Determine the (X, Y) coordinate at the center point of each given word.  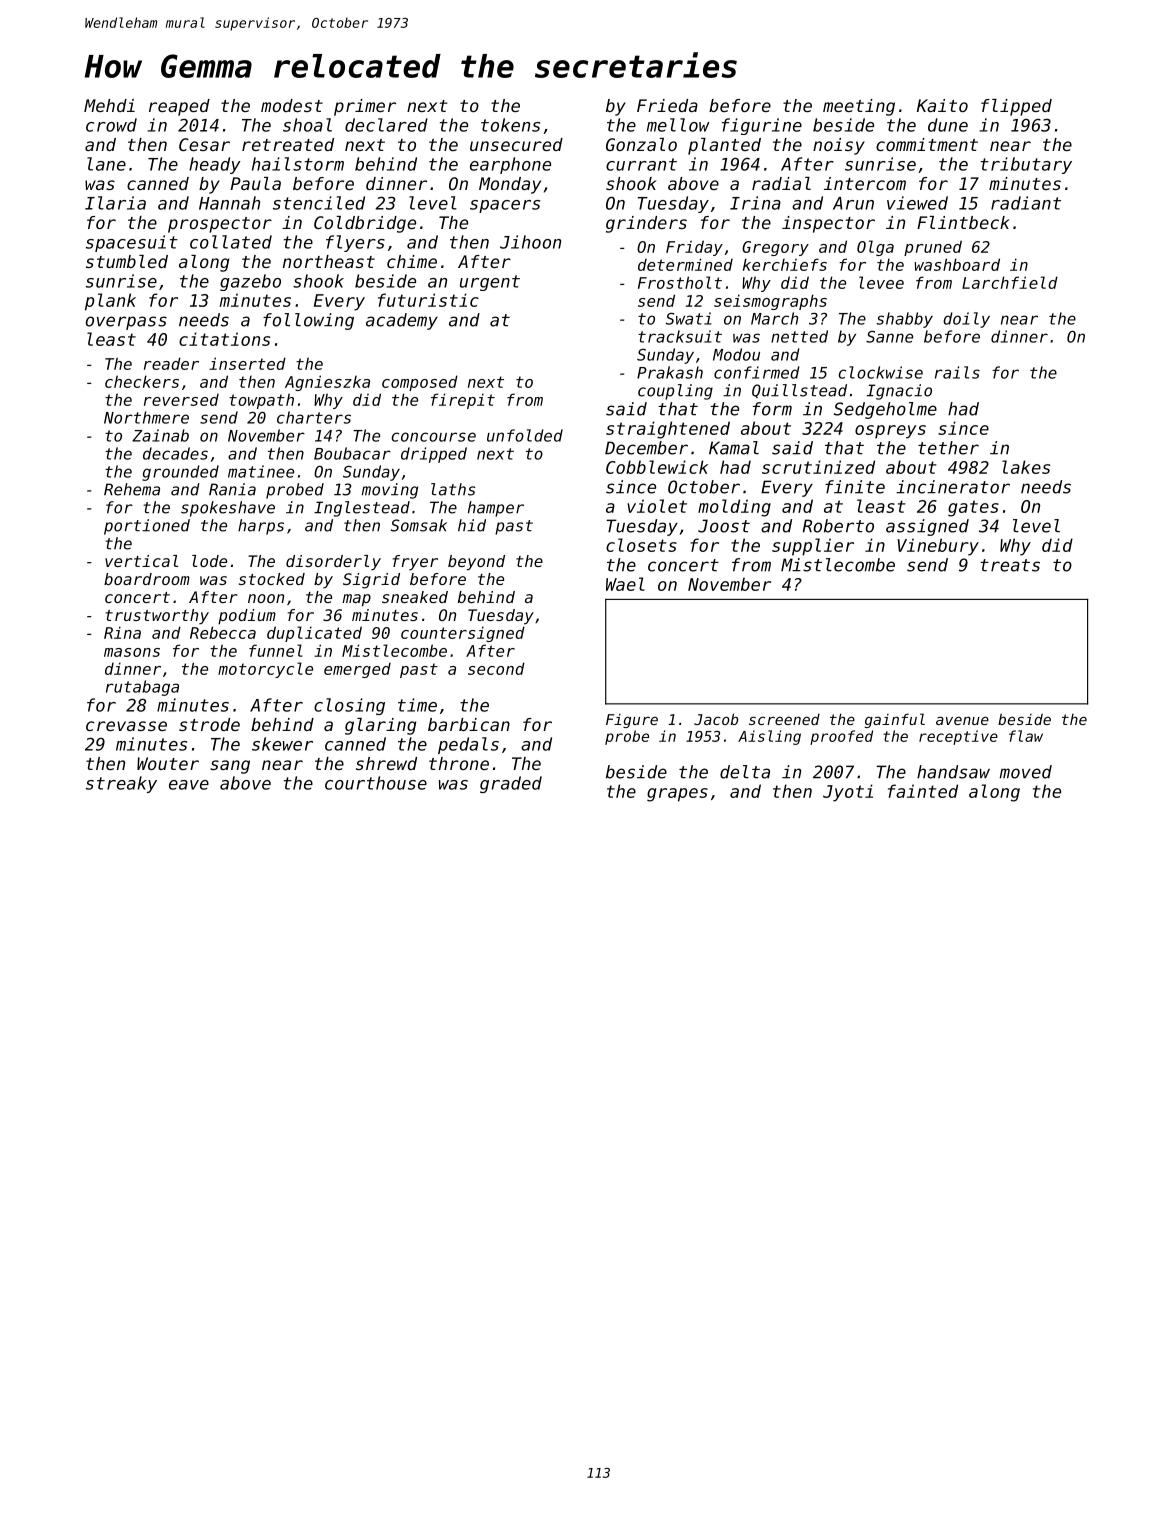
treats (1010, 565)
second (496, 668)
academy (402, 321)
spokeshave (228, 509)
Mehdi (109, 105)
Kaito (942, 105)
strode (209, 724)
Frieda (667, 105)
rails (957, 372)
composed (420, 383)
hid (472, 525)
